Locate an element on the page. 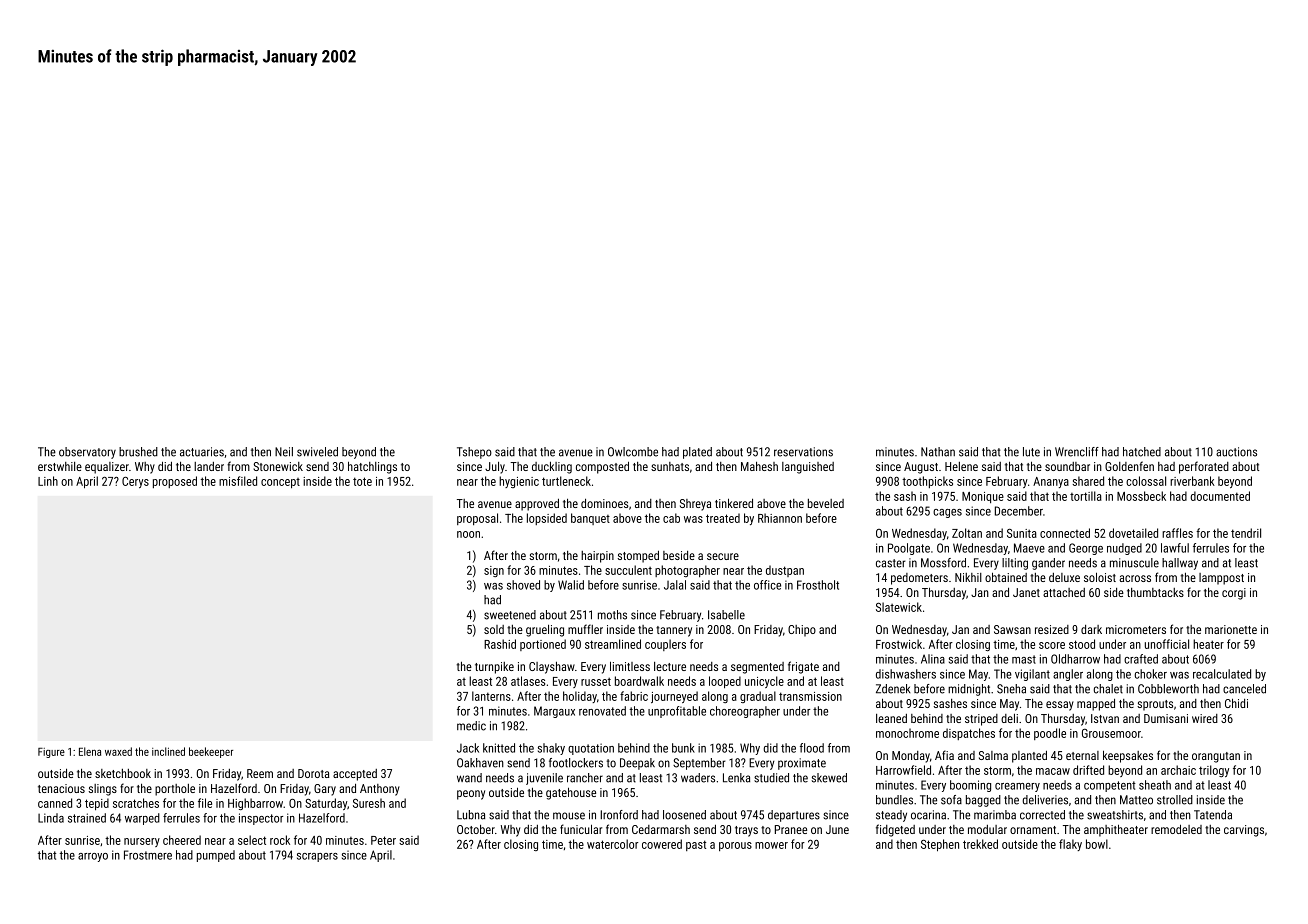  Wrencliff is located at coordinates (1077, 452).
